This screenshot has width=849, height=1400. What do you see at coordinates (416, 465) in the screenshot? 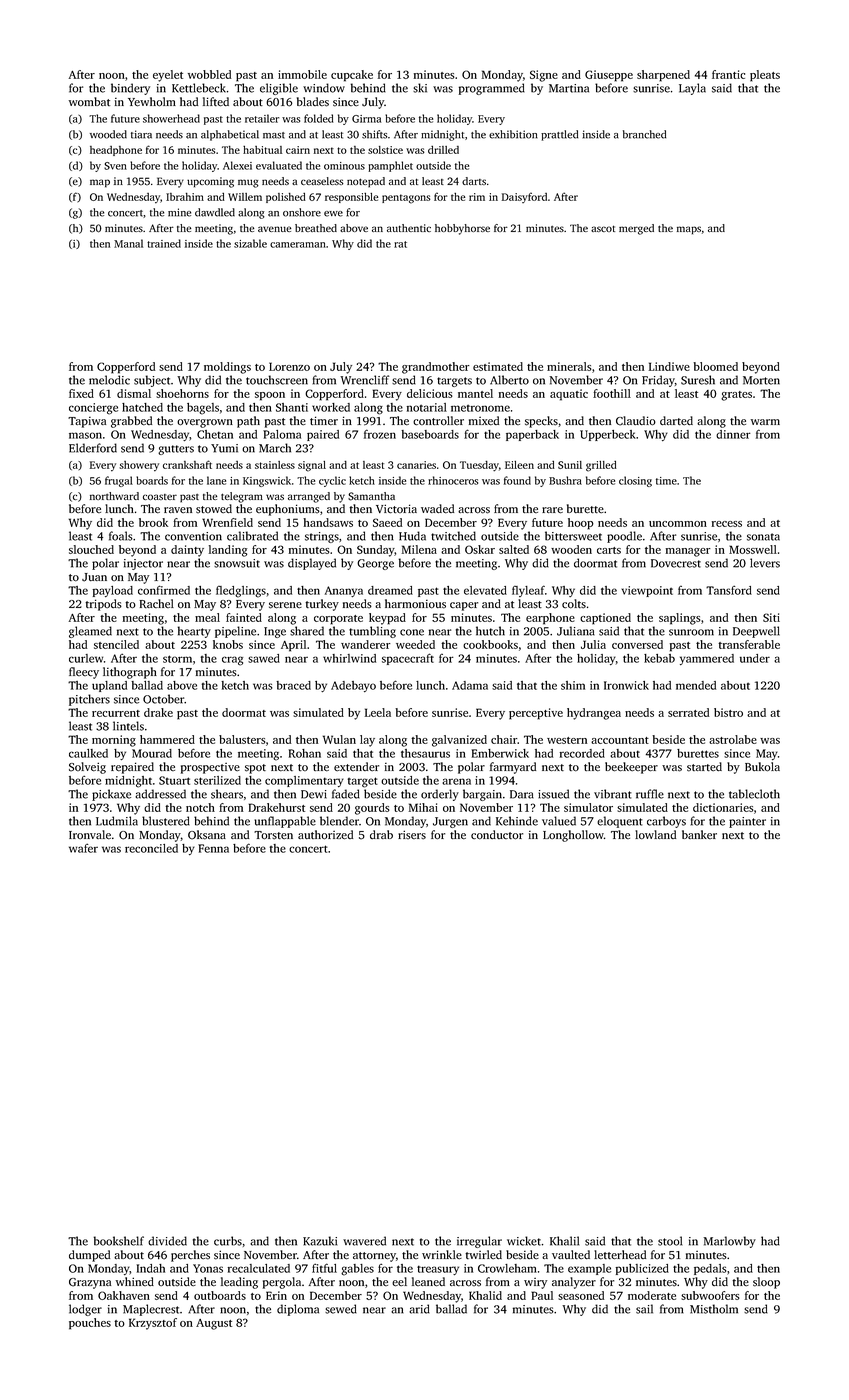
I see `canaries` at bounding box center [416, 465].
